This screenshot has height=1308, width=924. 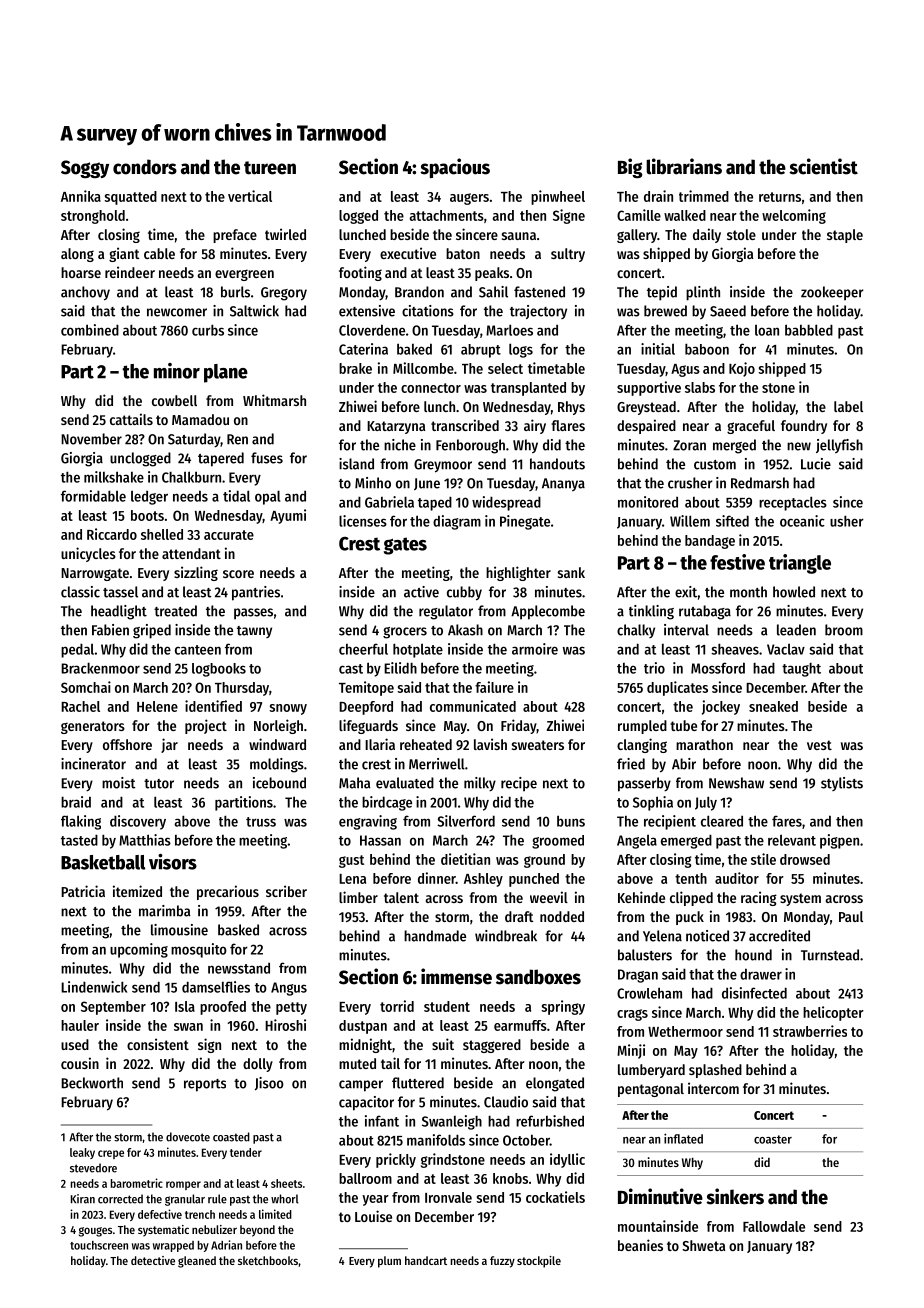 What do you see at coordinates (436, 1140) in the screenshot?
I see `manifolds` at bounding box center [436, 1140].
